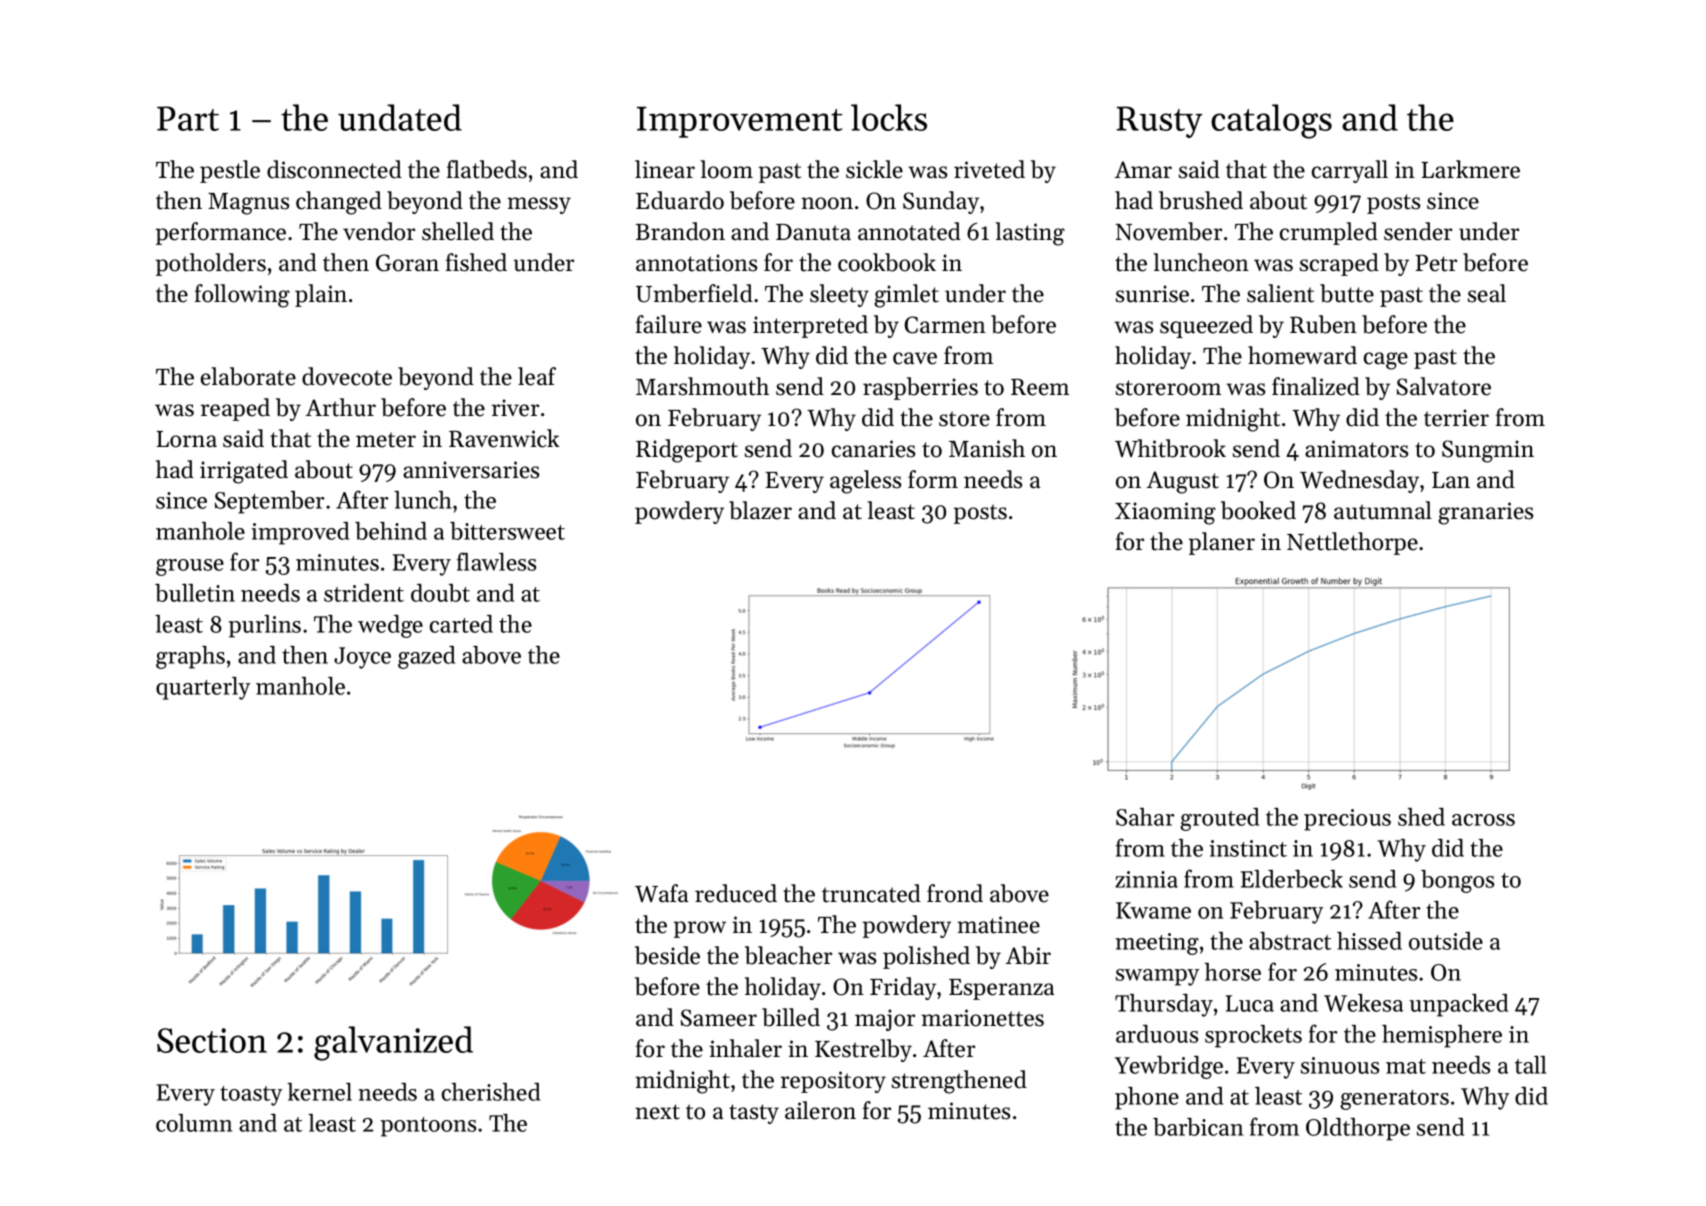 The height and width of the screenshot is (1206, 1706). What do you see at coordinates (248, 376) in the screenshot?
I see `elaborate` at bounding box center [248, 376].
